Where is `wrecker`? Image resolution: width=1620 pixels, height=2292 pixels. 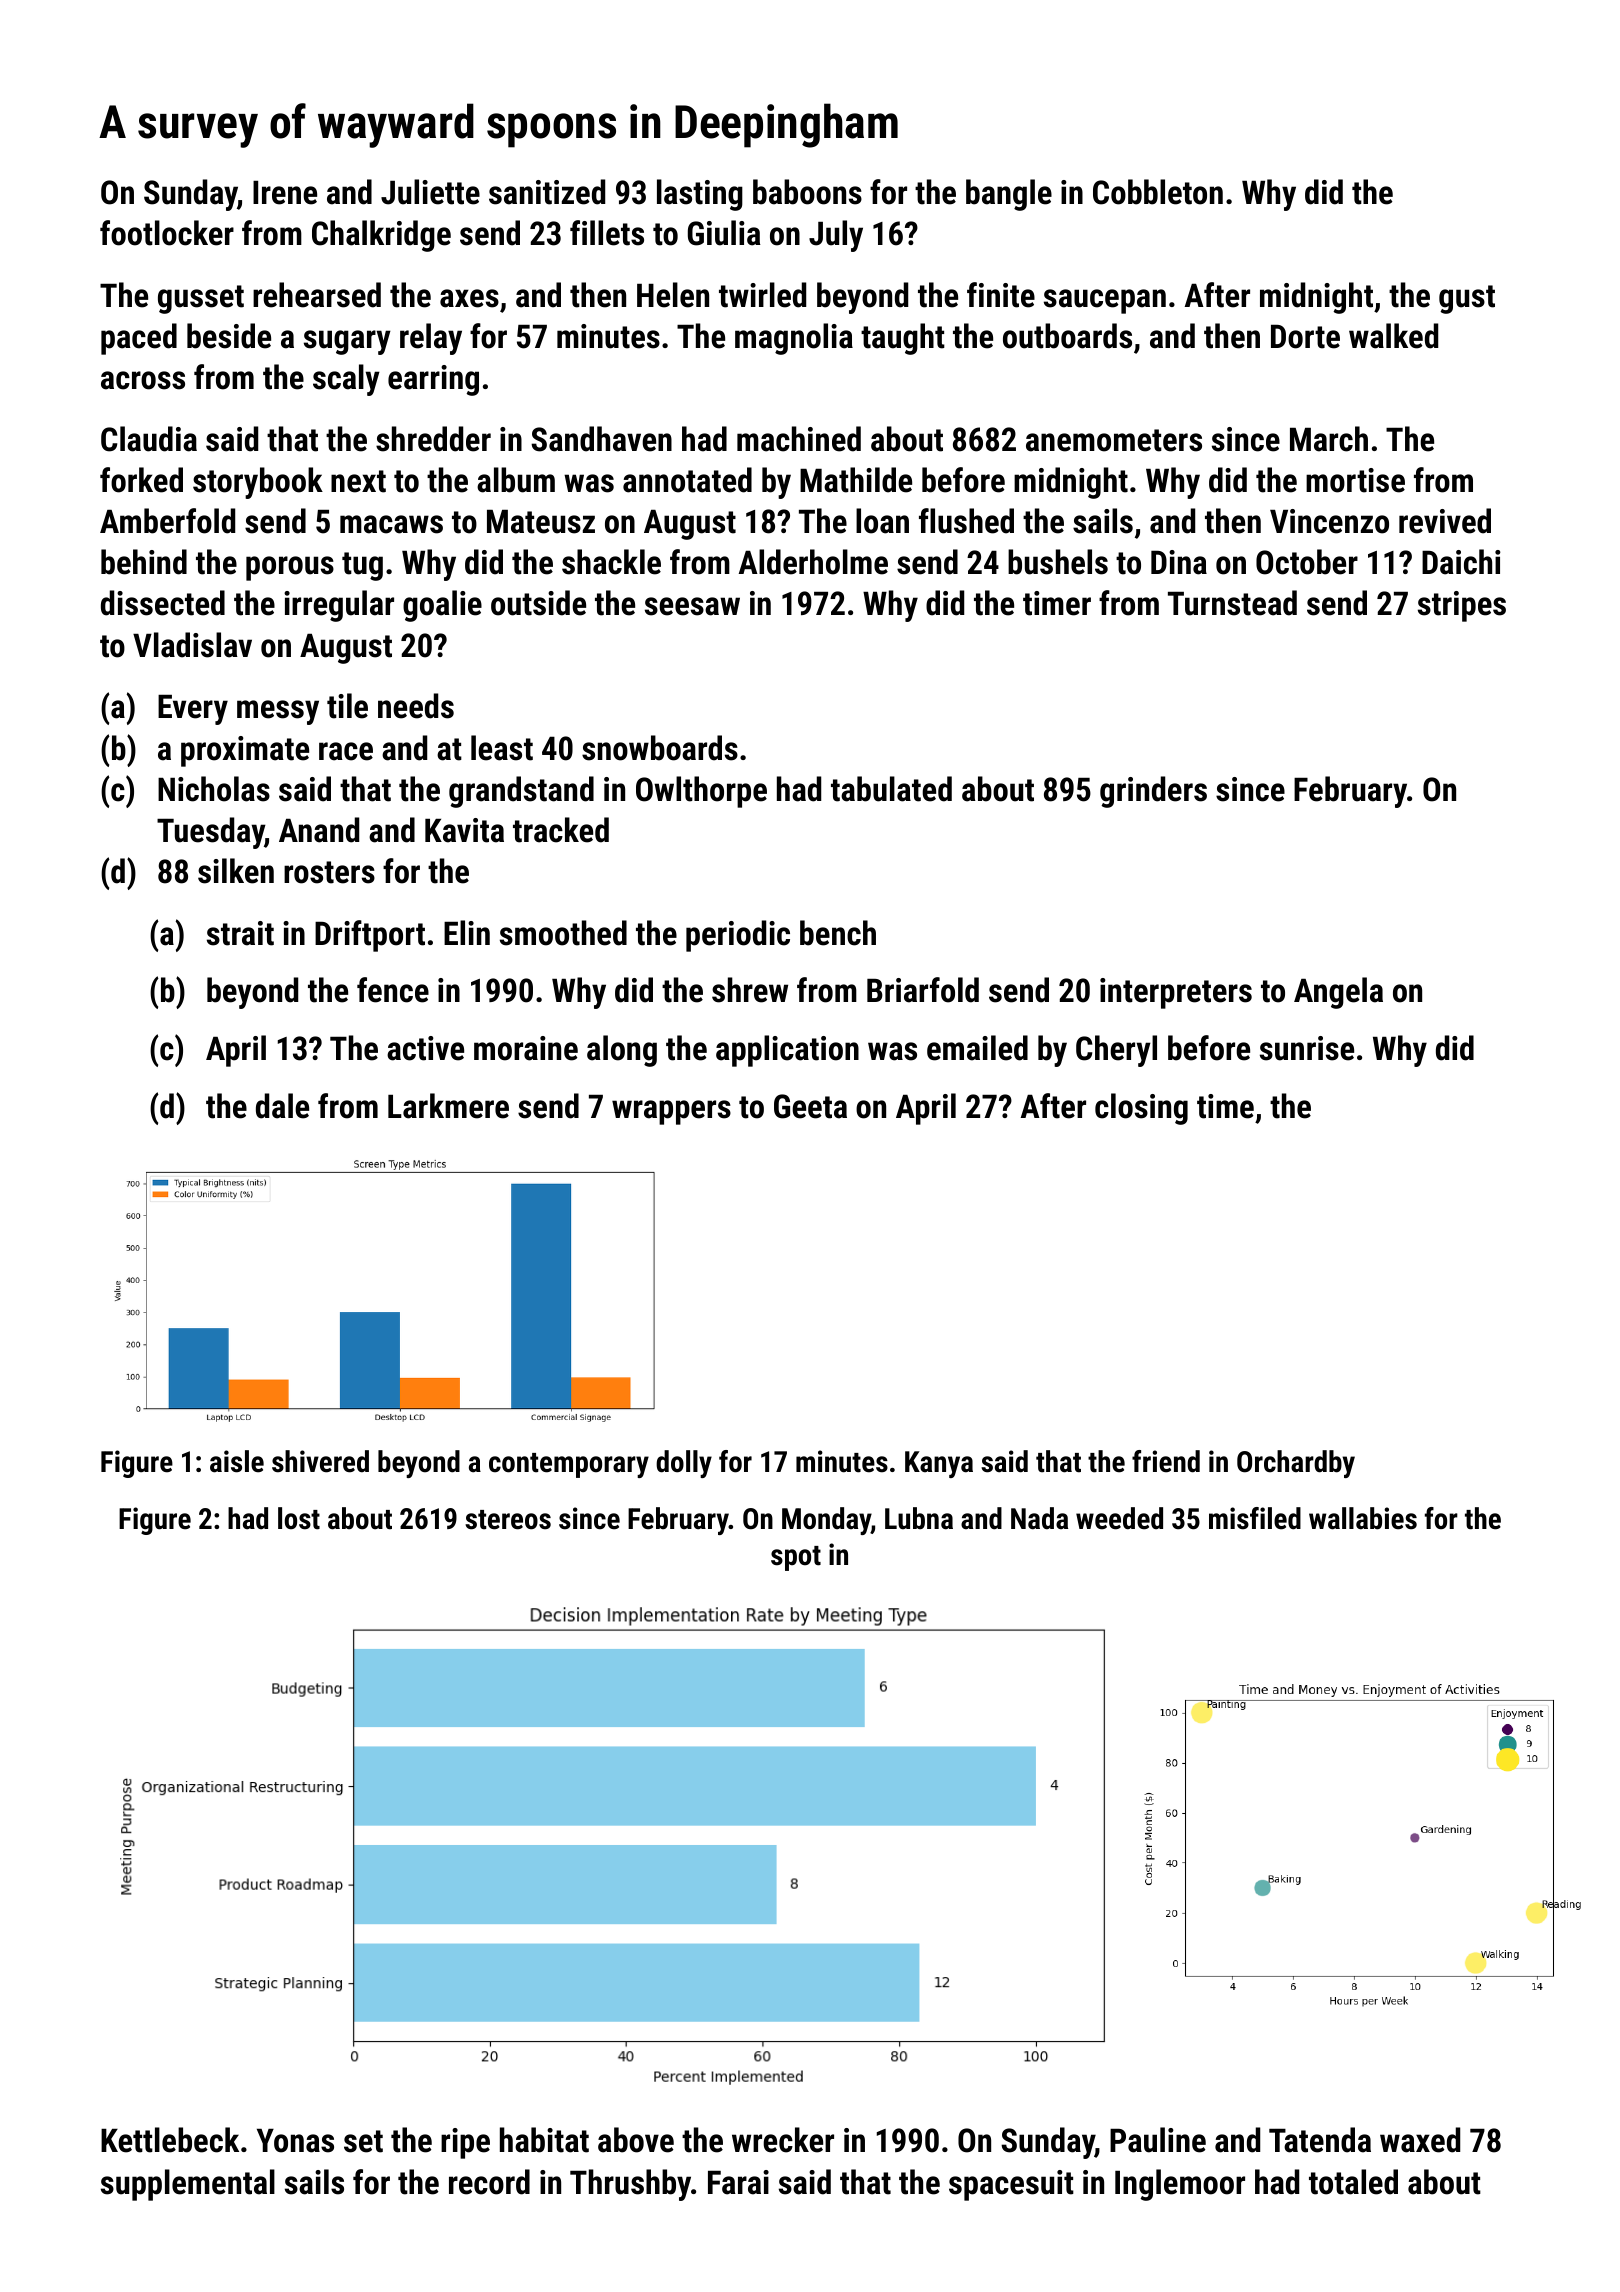
wrecker is located at coordinates (783, 2140).
